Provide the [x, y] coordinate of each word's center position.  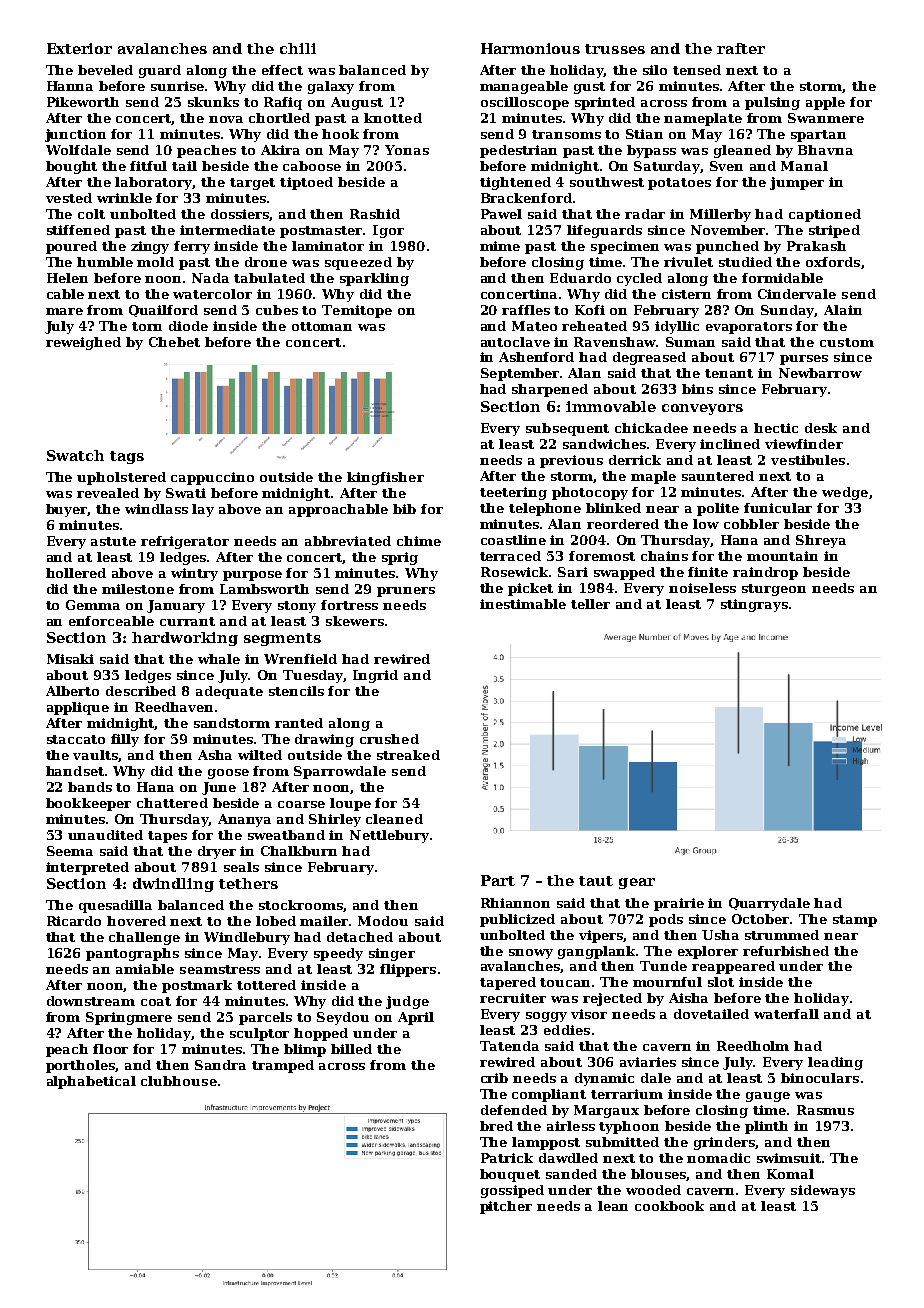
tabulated [269, 278]
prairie [679, 904]
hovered [136, 921]
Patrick [507, 1158]
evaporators [749, 328]
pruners [406, 592]
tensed [697, 70]
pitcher [506, 1207]
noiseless [702, 588]
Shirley [335, 820]
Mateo [534, 326]
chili [298, 48]
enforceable [111, 621]
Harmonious [530, 48]
